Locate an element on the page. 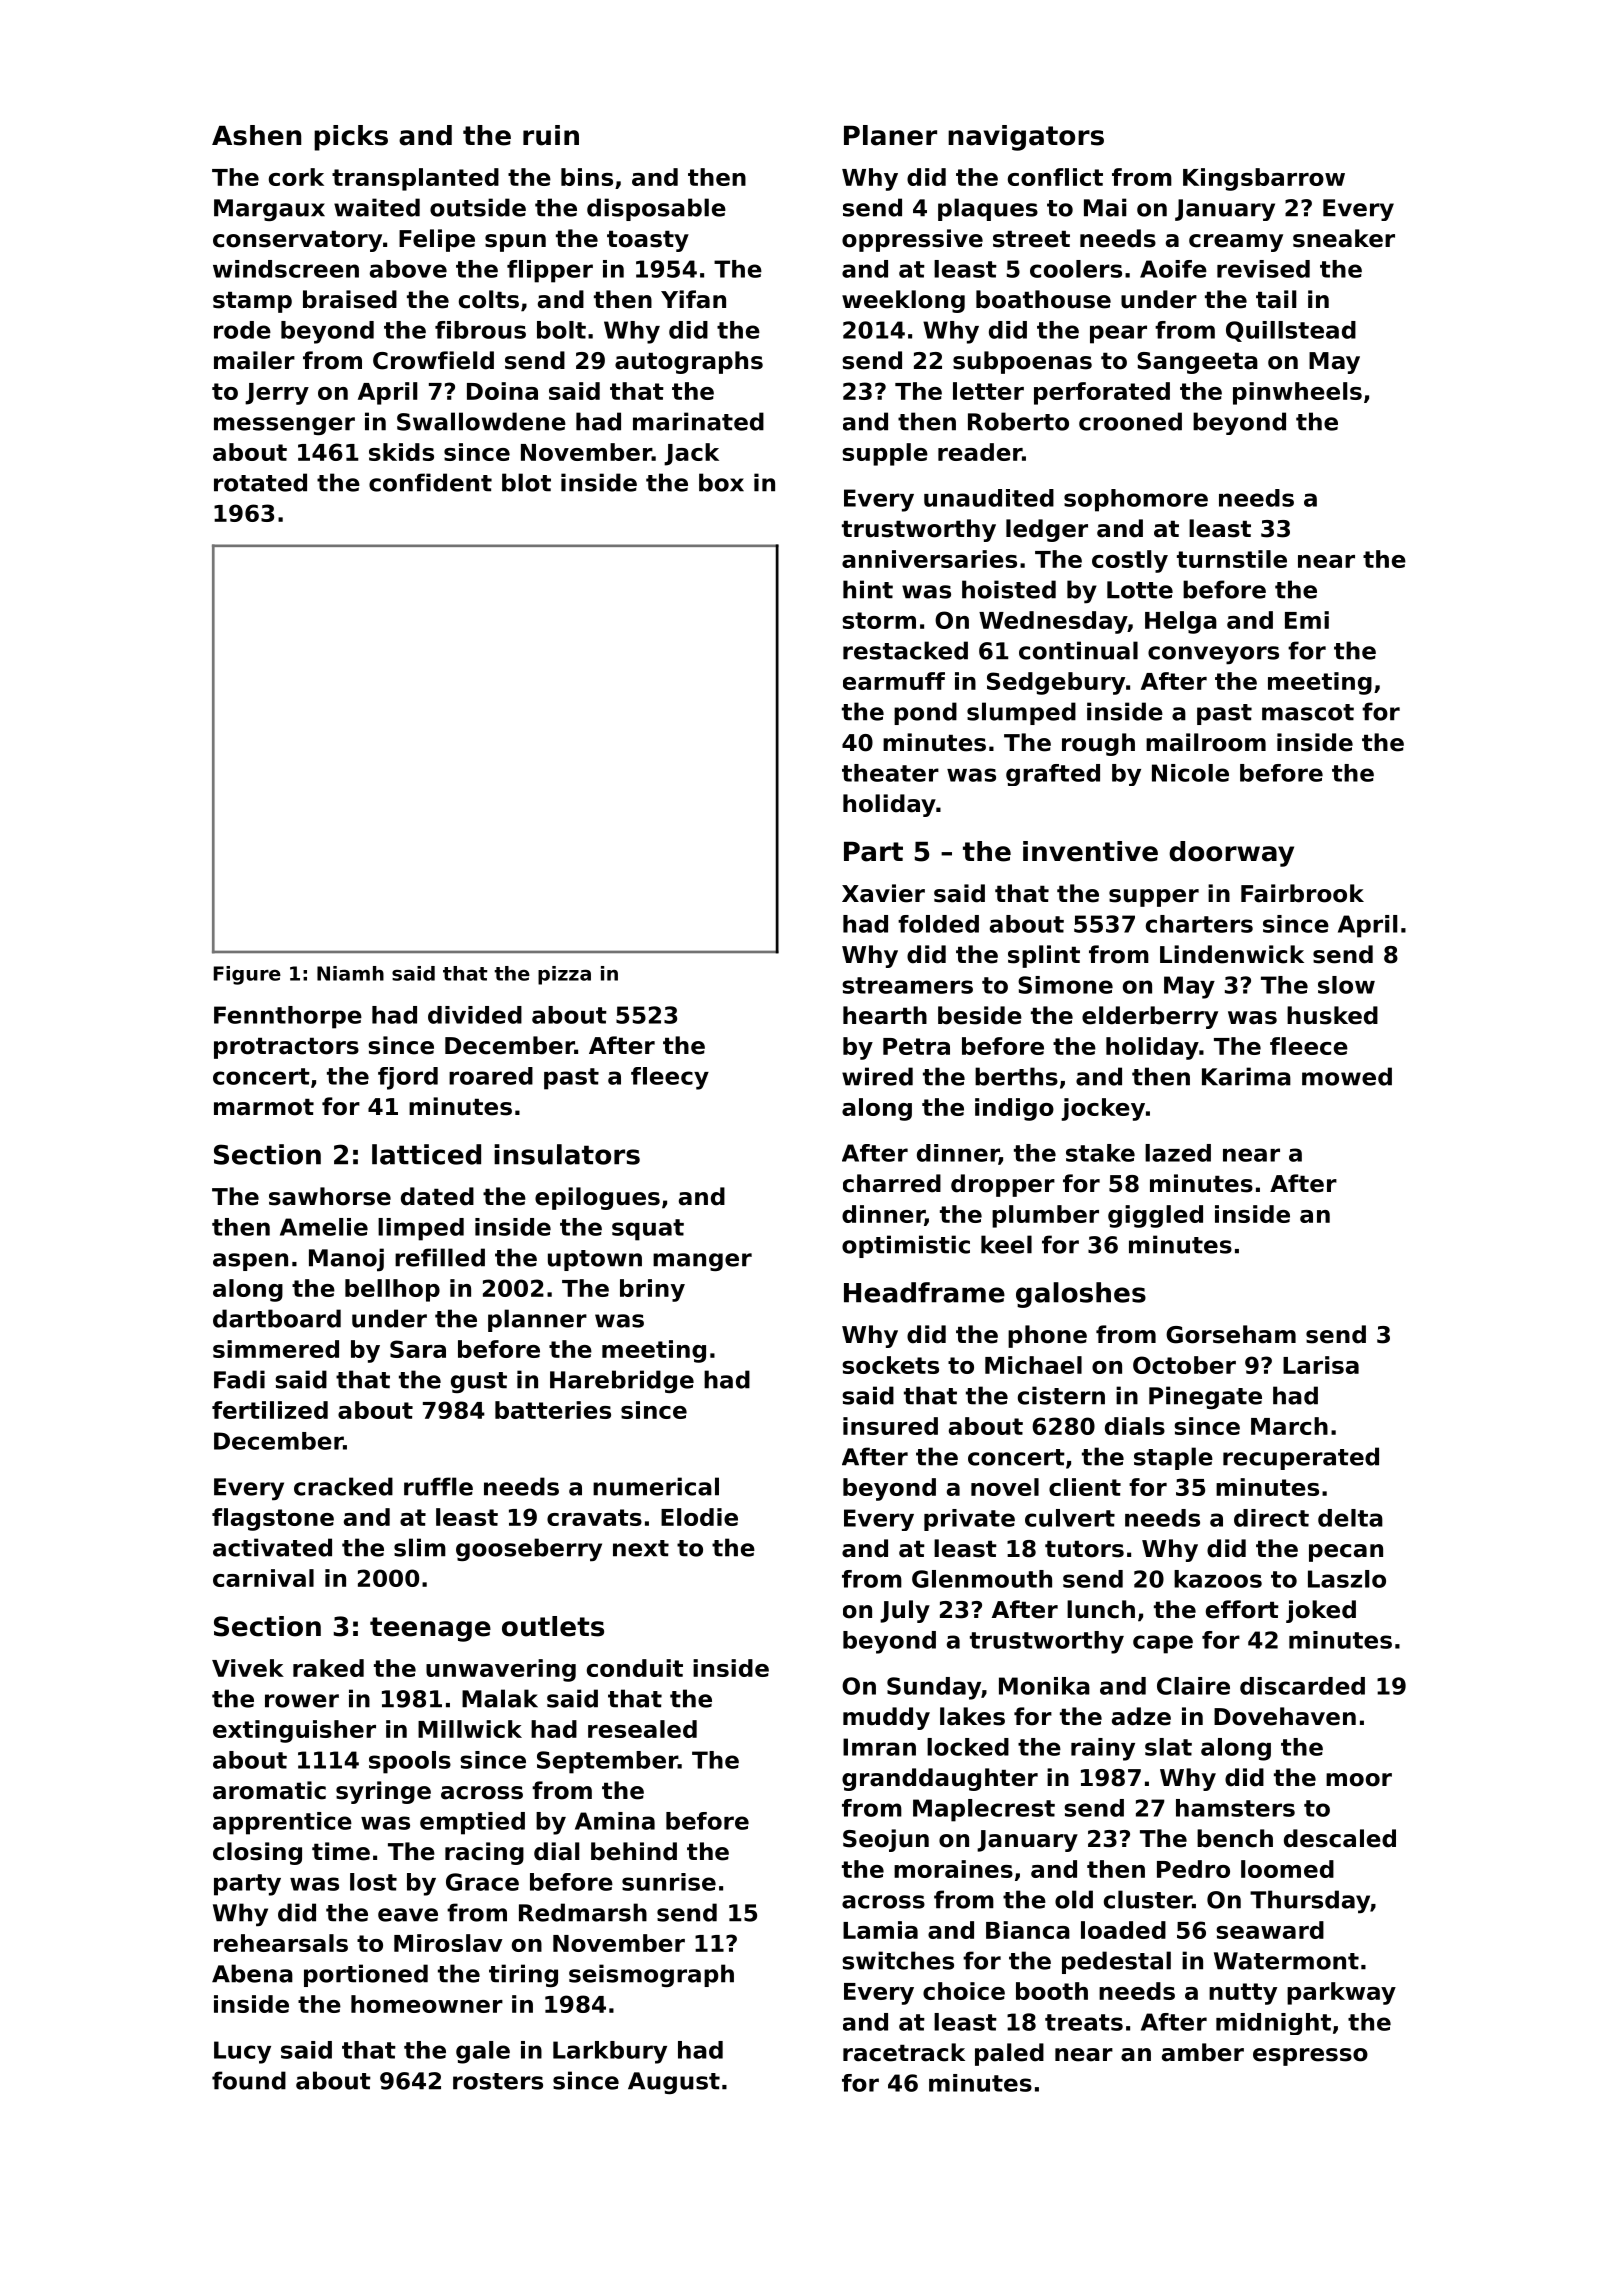 This page has width=1620, height=2292. gale is located at coordinates (483, 2052).
